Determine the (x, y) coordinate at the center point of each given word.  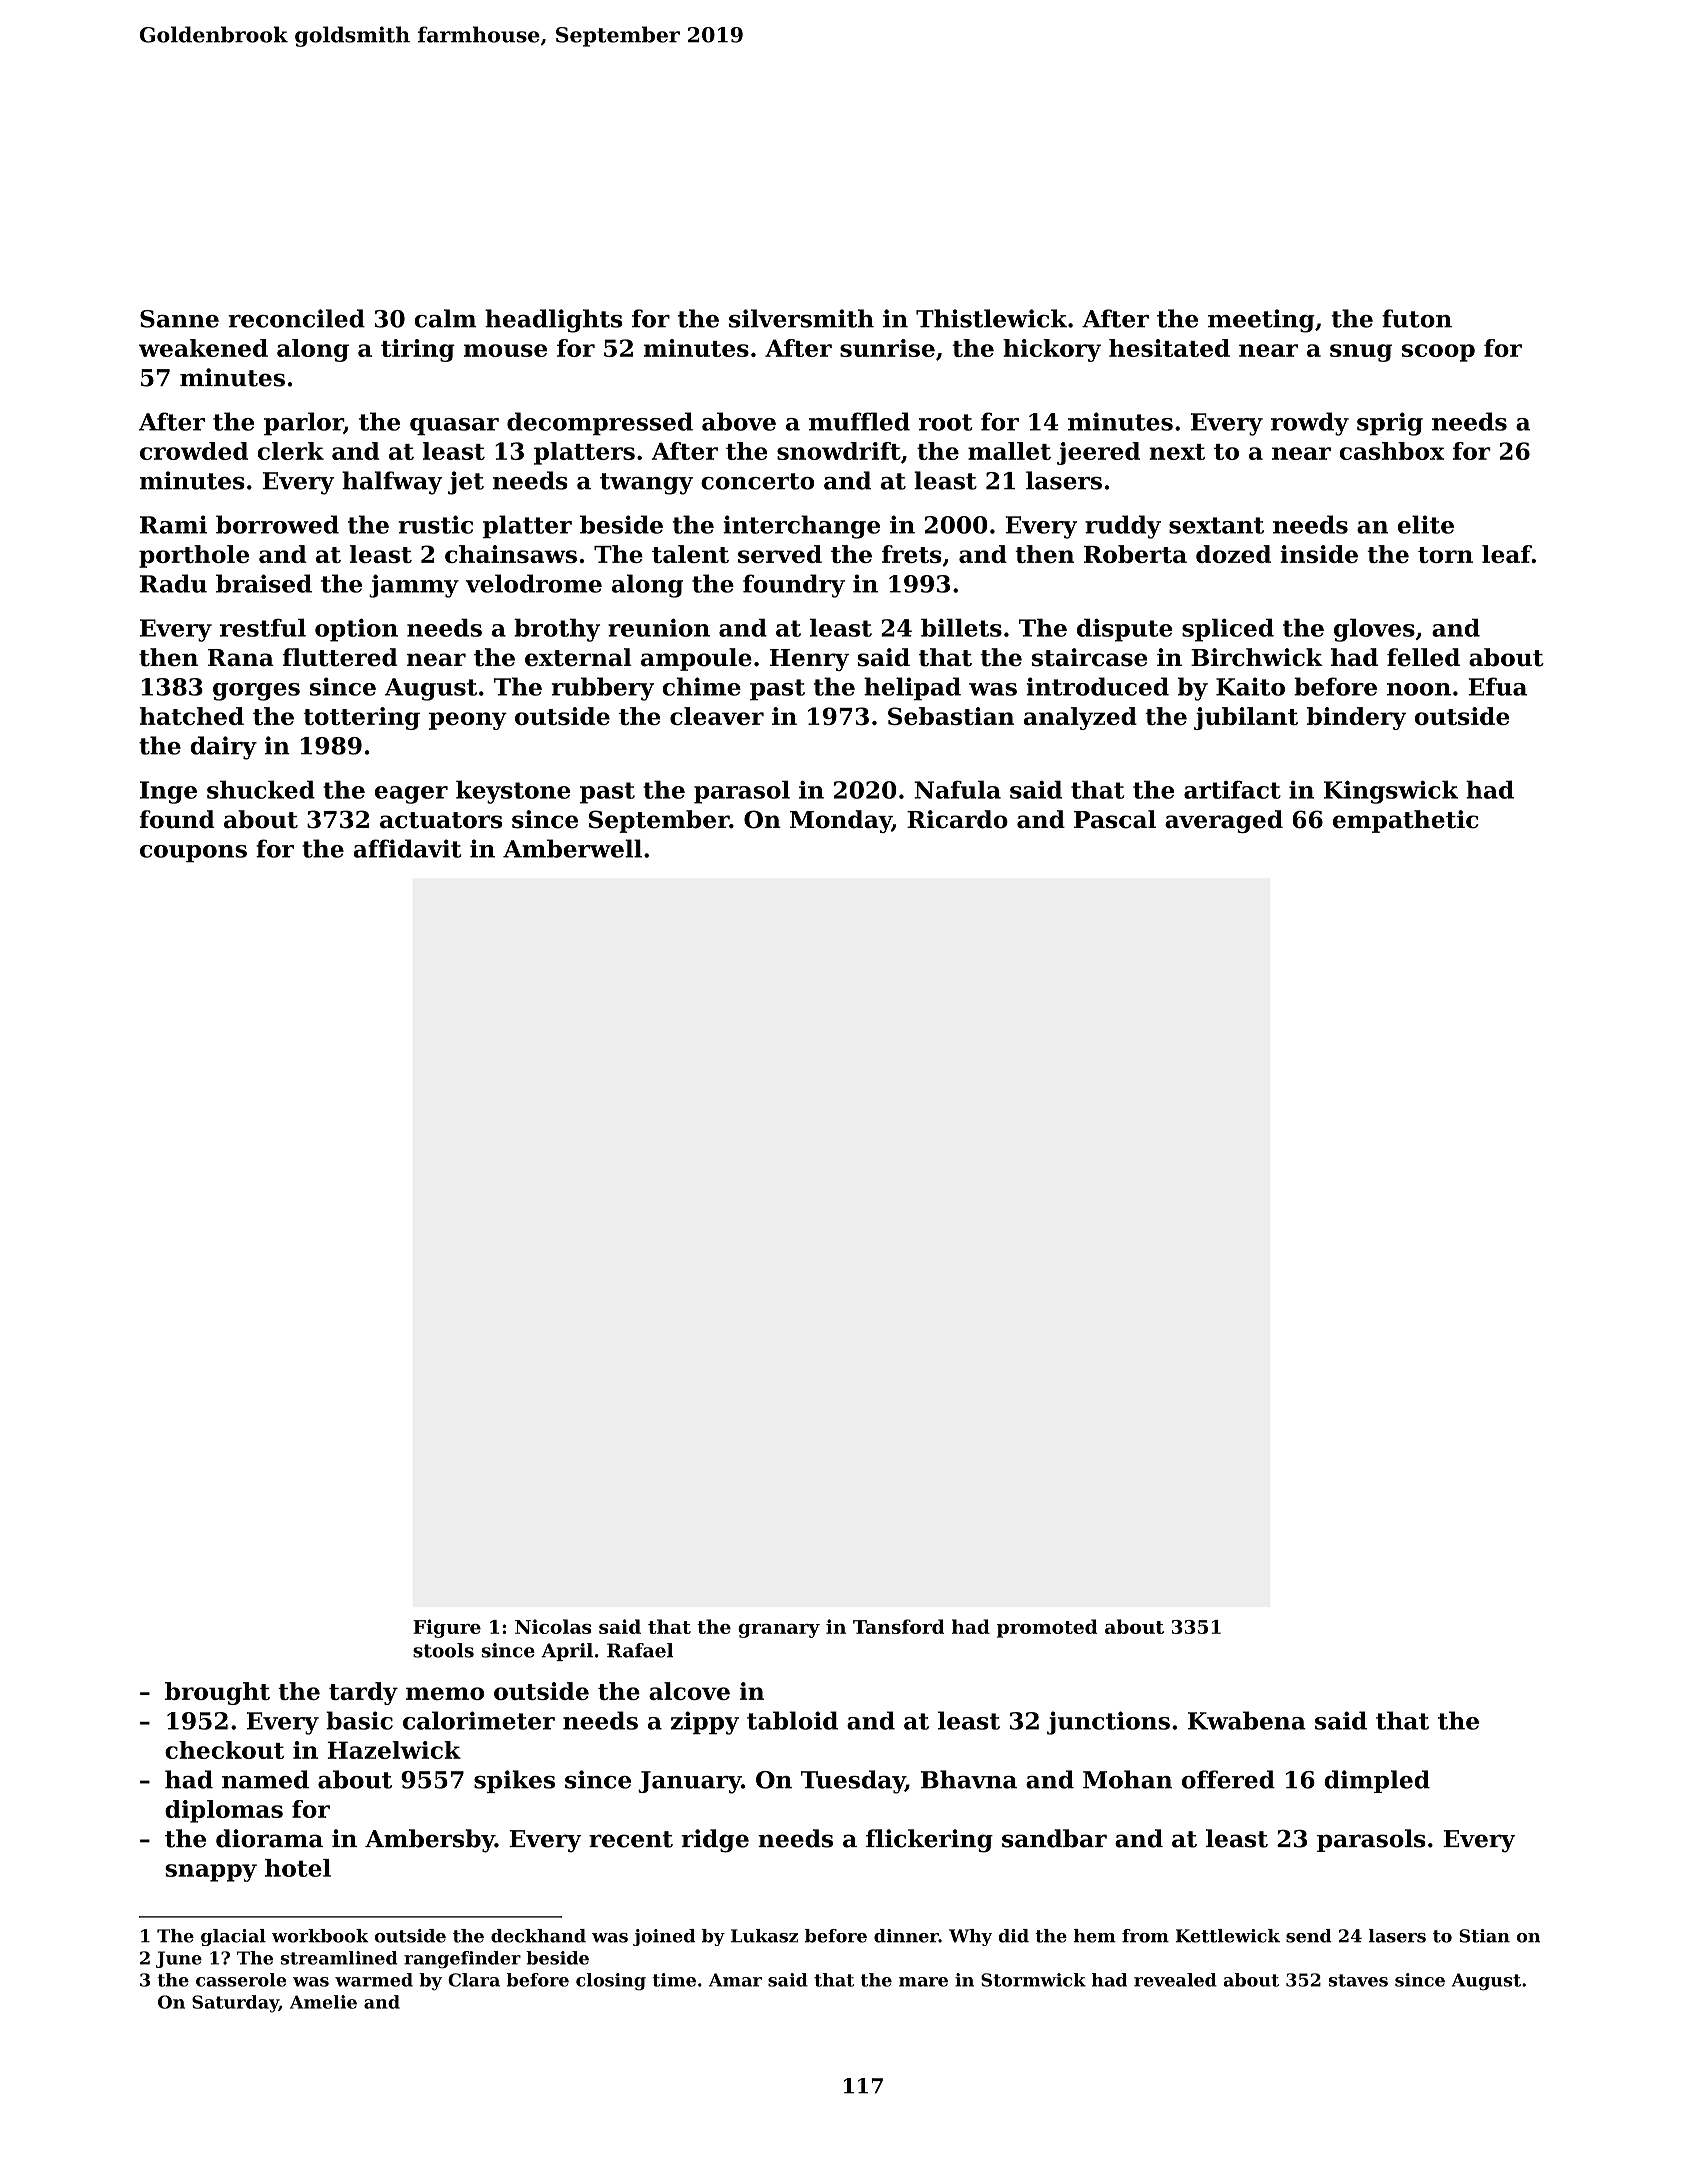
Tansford (898, 1626)
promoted (1047, 1628)
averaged (1224, 821)
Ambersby (430, 1841)
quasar (454, 426)
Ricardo (957, 819)
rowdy (1310, 424)
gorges (256, 692)
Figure (447, 1628)
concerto (758, 481)
